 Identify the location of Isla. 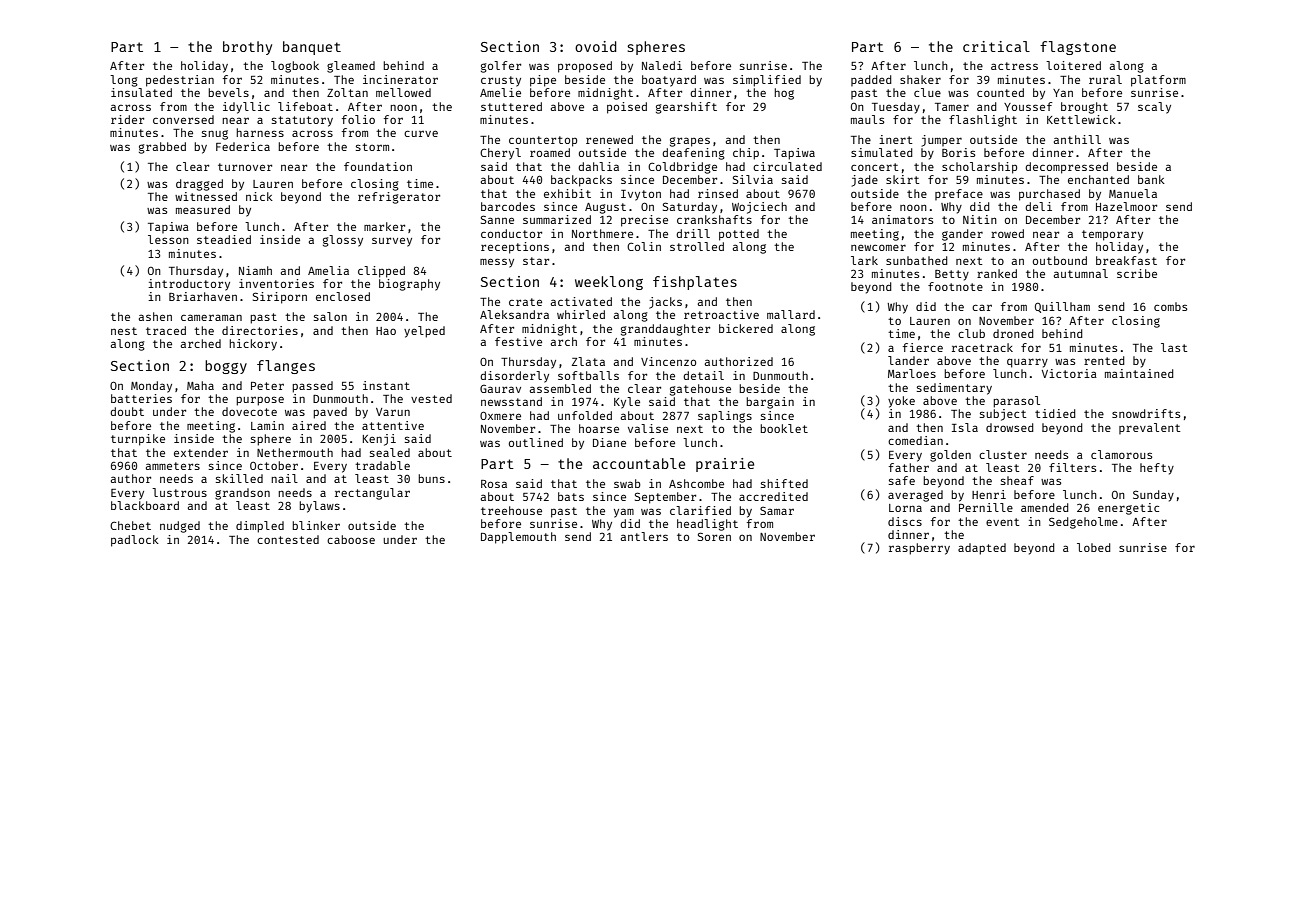
(965, 427).
